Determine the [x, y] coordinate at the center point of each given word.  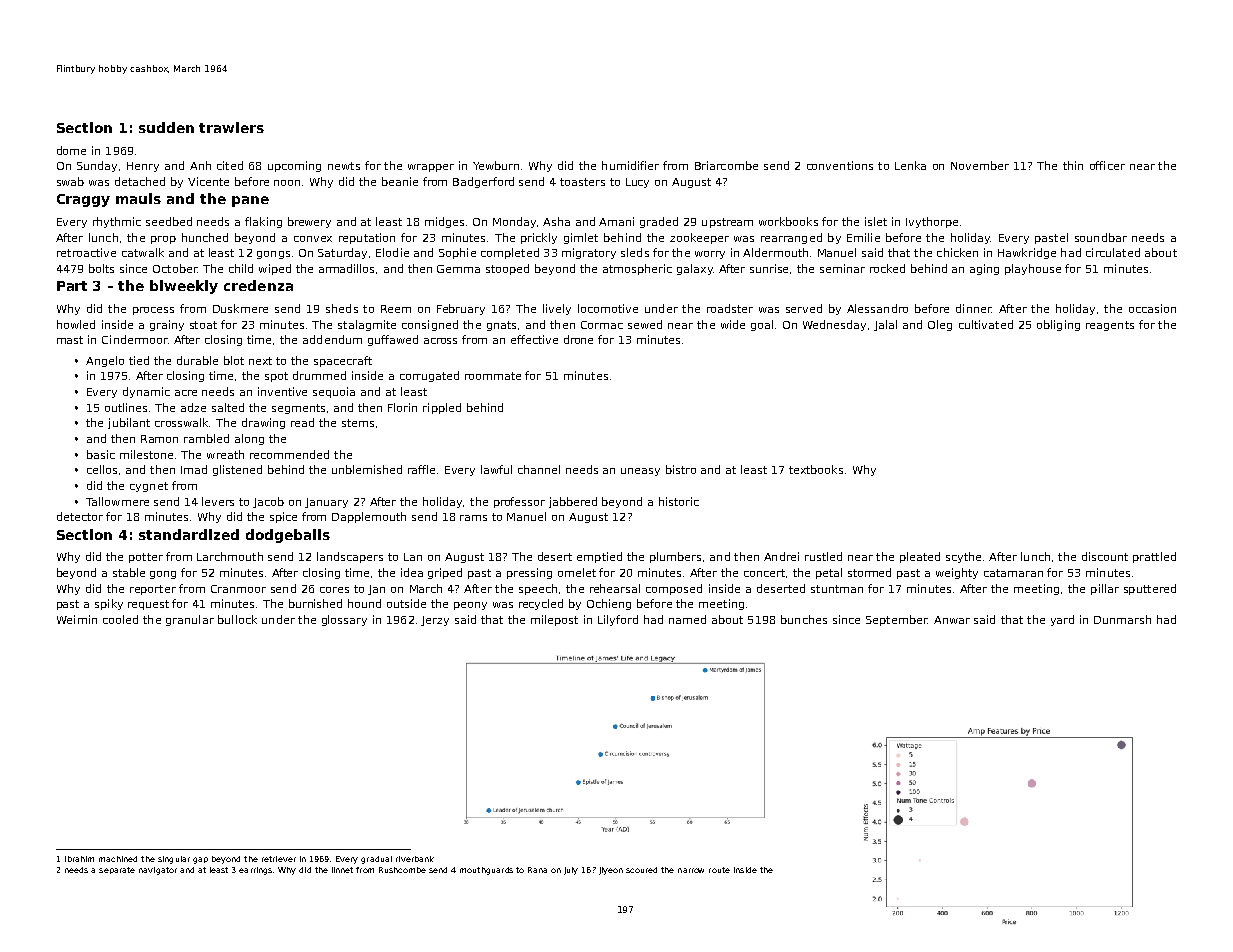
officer [1107, 165]
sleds [635, 252]
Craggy [83, 200]
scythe [963, 557]
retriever [279, 859]
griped [445, 573]
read [302, 422]
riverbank [415, 859]
